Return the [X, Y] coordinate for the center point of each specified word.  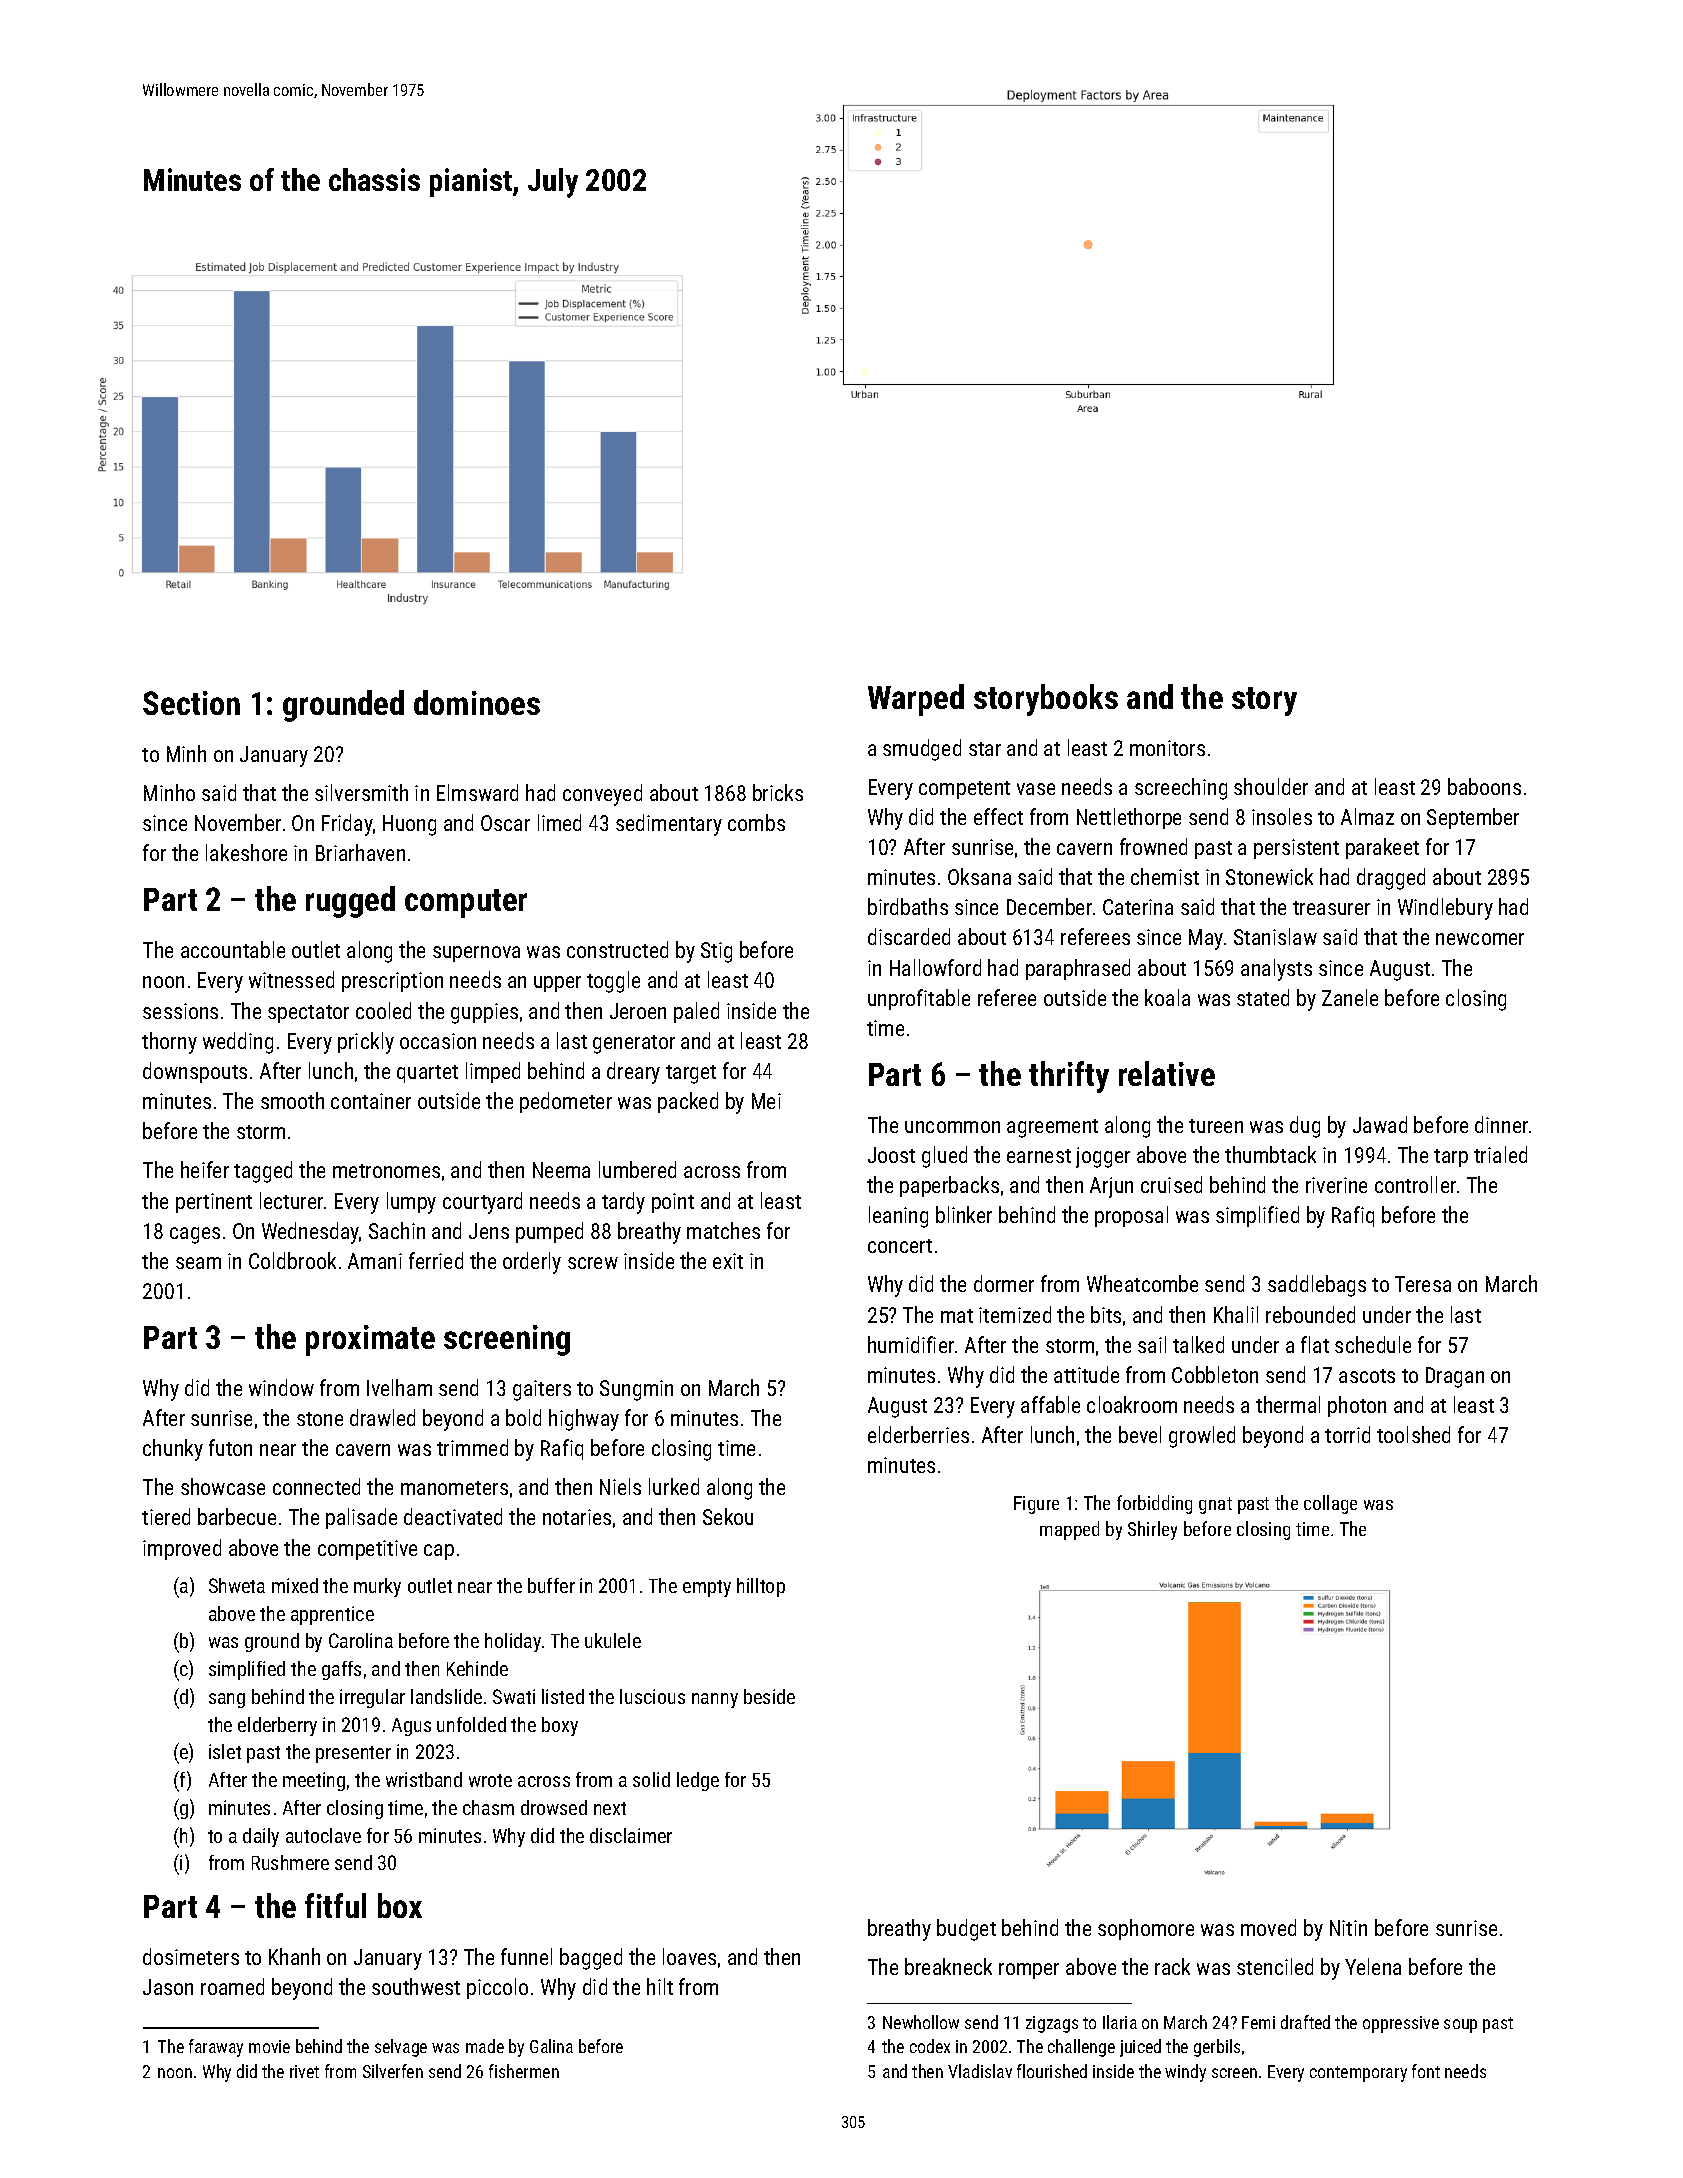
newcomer [1480, 939]
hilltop [761, 1587]
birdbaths [908, 906]
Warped [916, 700]
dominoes [477, 702]
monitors [1167, 748]
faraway [216, 2048]
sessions [180, 1011]
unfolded [471, 1724]
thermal [1288, 1404]
